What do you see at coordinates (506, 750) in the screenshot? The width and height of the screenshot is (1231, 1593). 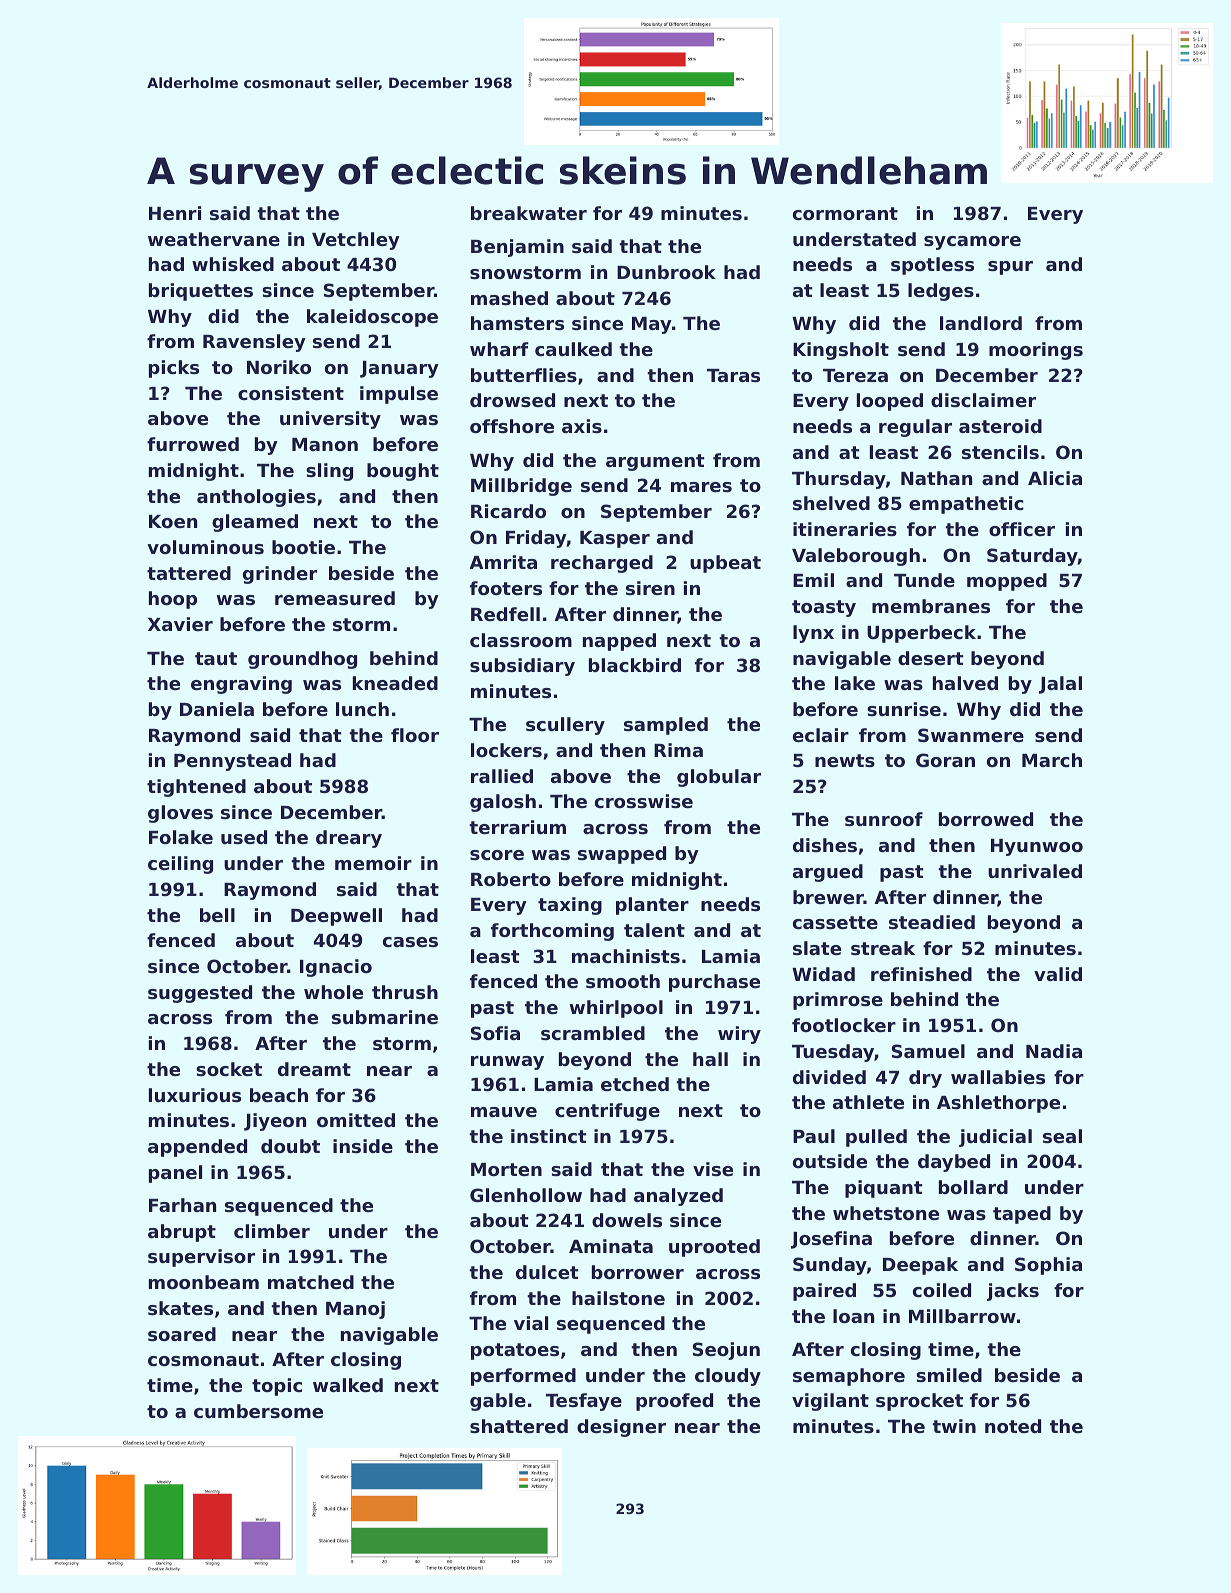 I see `lockers` at bounding box center [506, 750].
